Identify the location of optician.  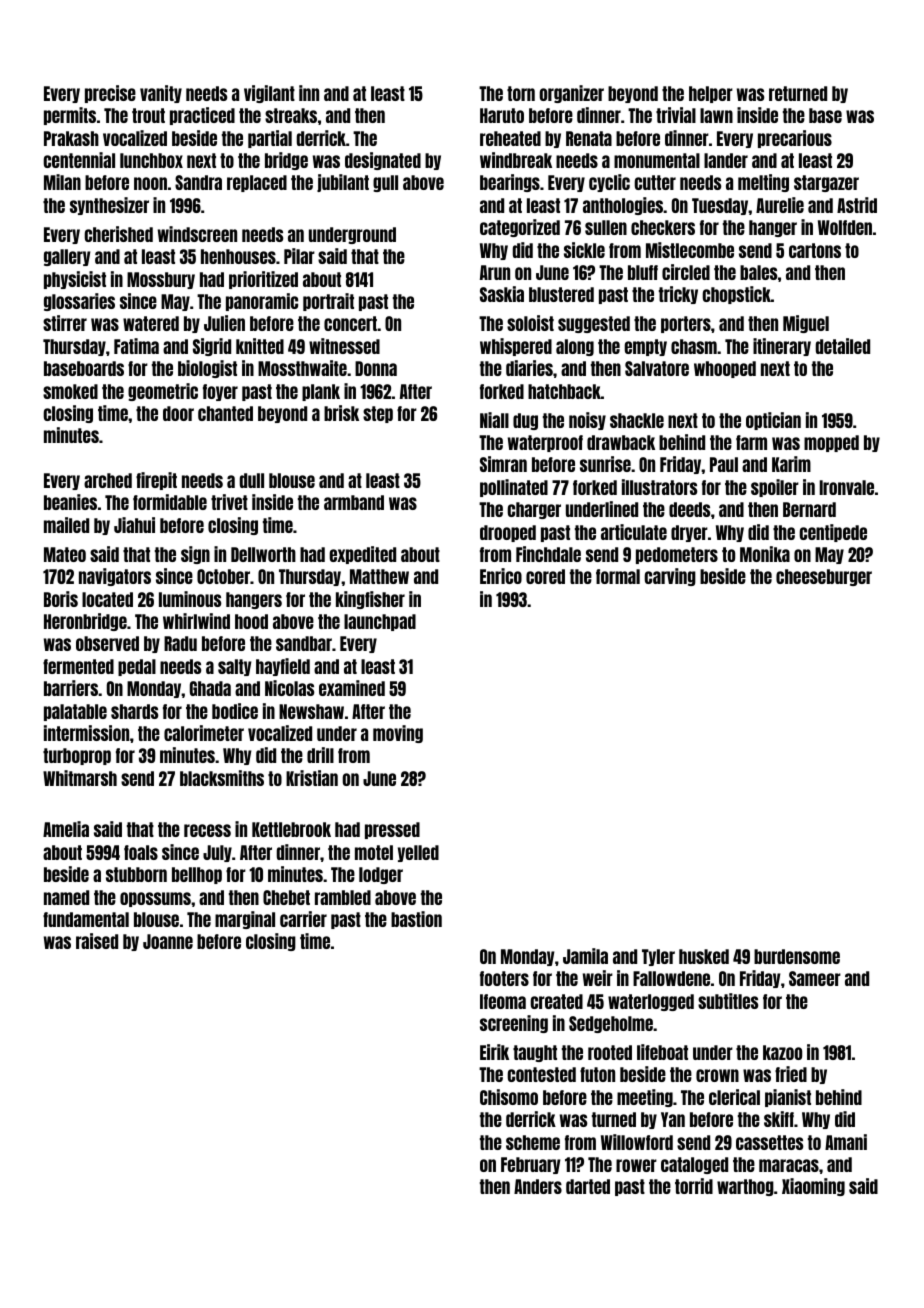
(773, 421).
